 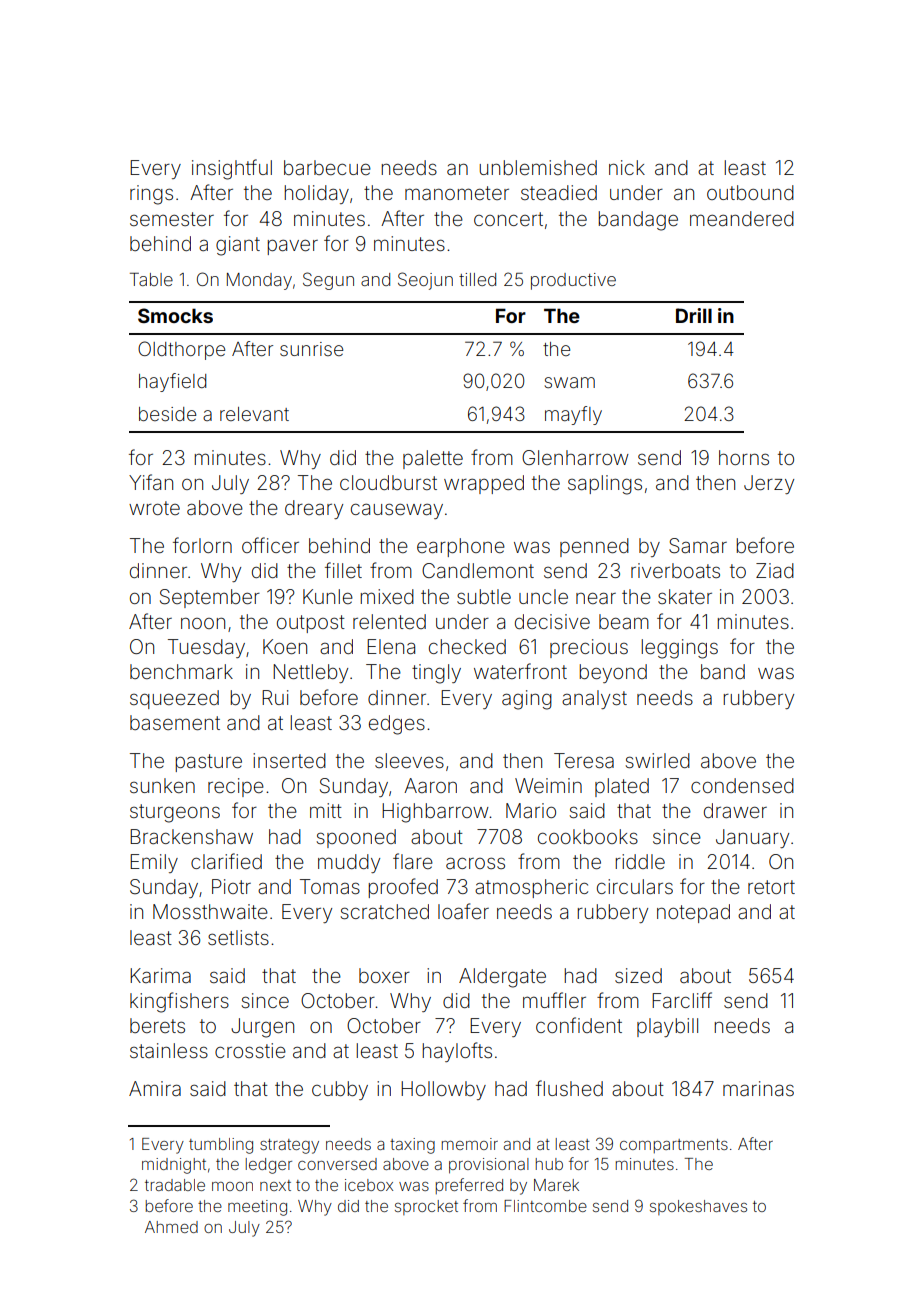 I want to click on outbound, so click(x=750, y=192).
